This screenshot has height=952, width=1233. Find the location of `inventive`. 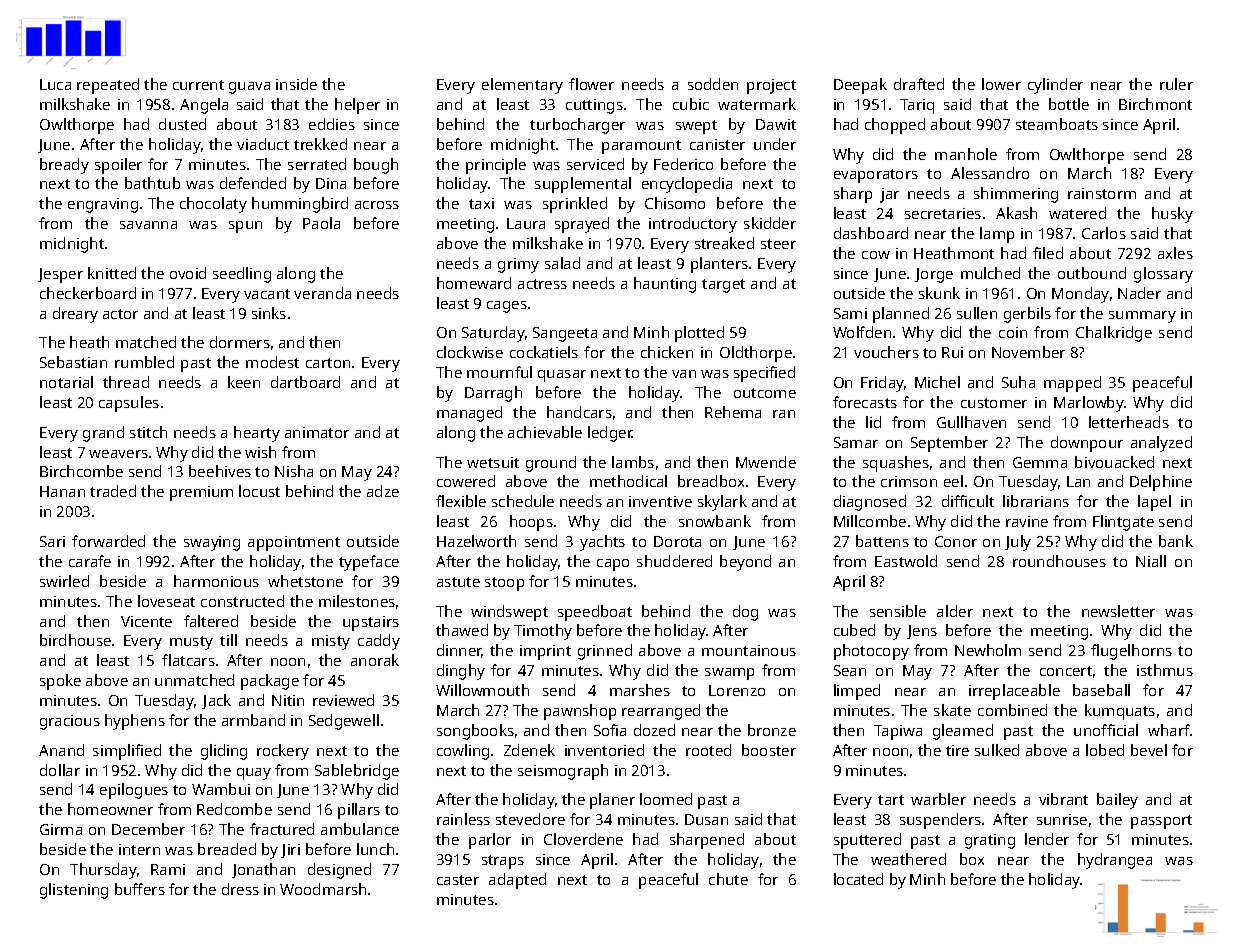

inventive is located at coordinates (660, 501).
